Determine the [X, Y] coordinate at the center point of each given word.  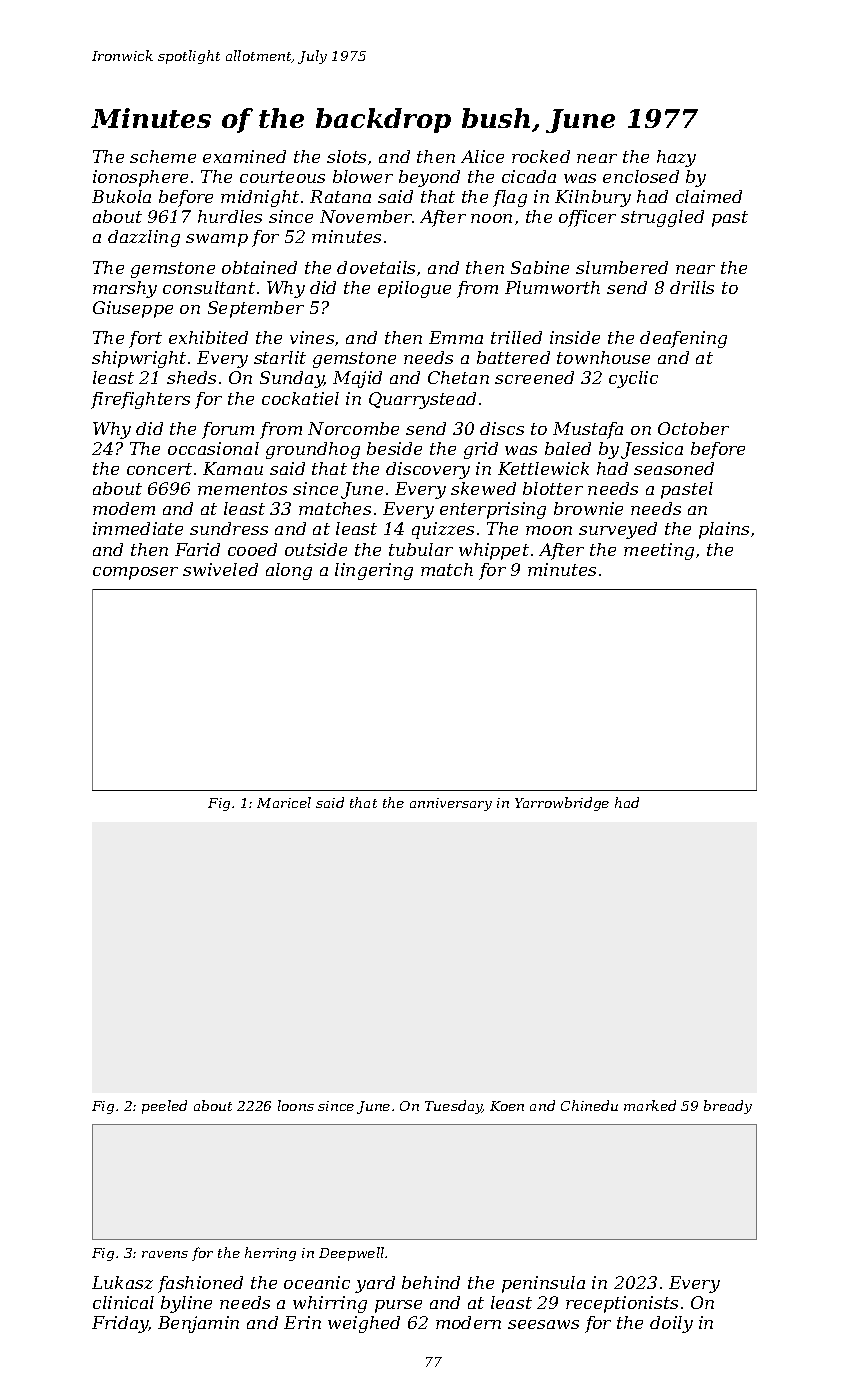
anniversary [451, 804]
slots [346, 156]
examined [244, 156]
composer [135, 573]
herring [270, 1254]
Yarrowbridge [562, 804]
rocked [541, 156]
